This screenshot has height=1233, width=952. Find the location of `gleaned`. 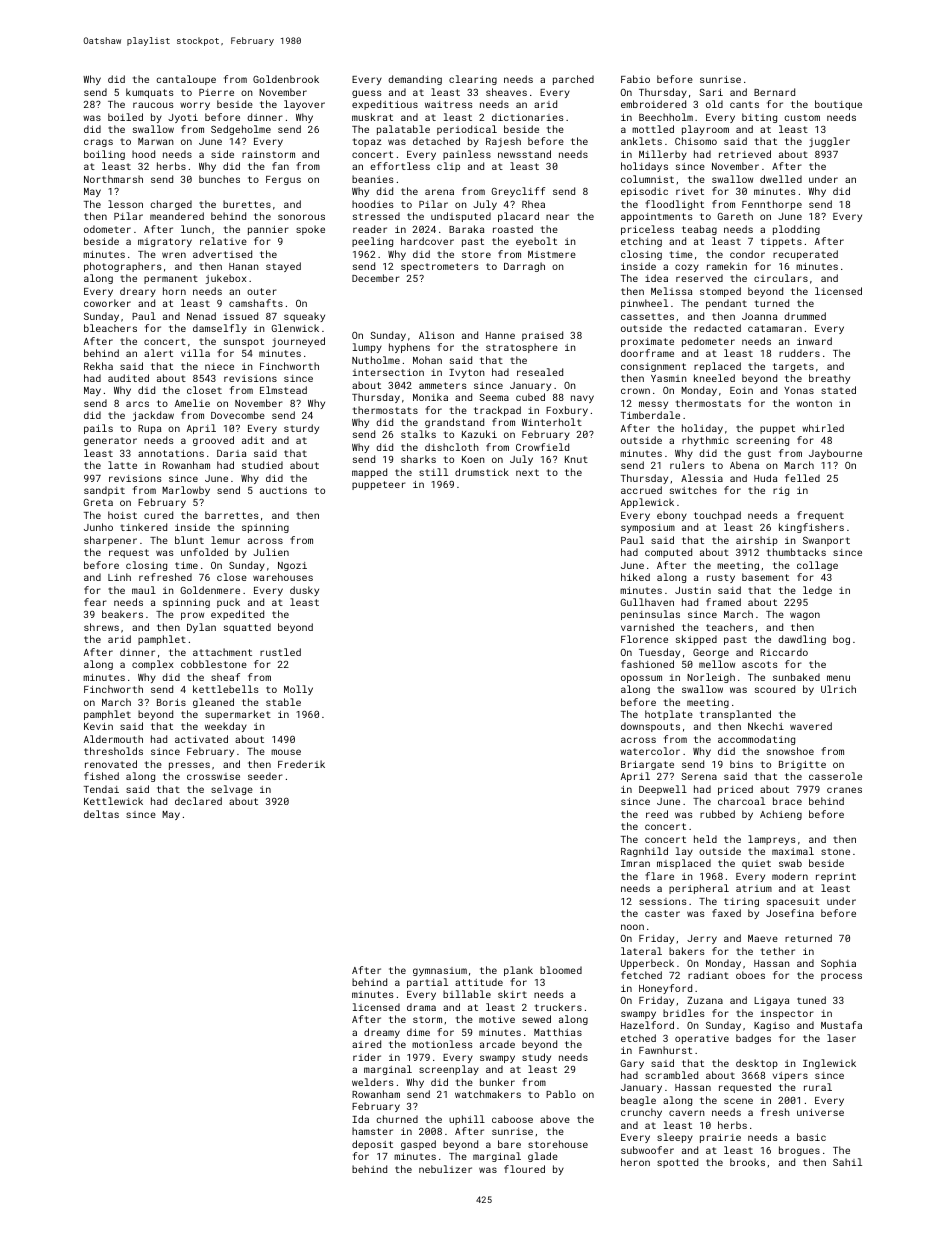

gleaned is located at coordinates (213, 703).
